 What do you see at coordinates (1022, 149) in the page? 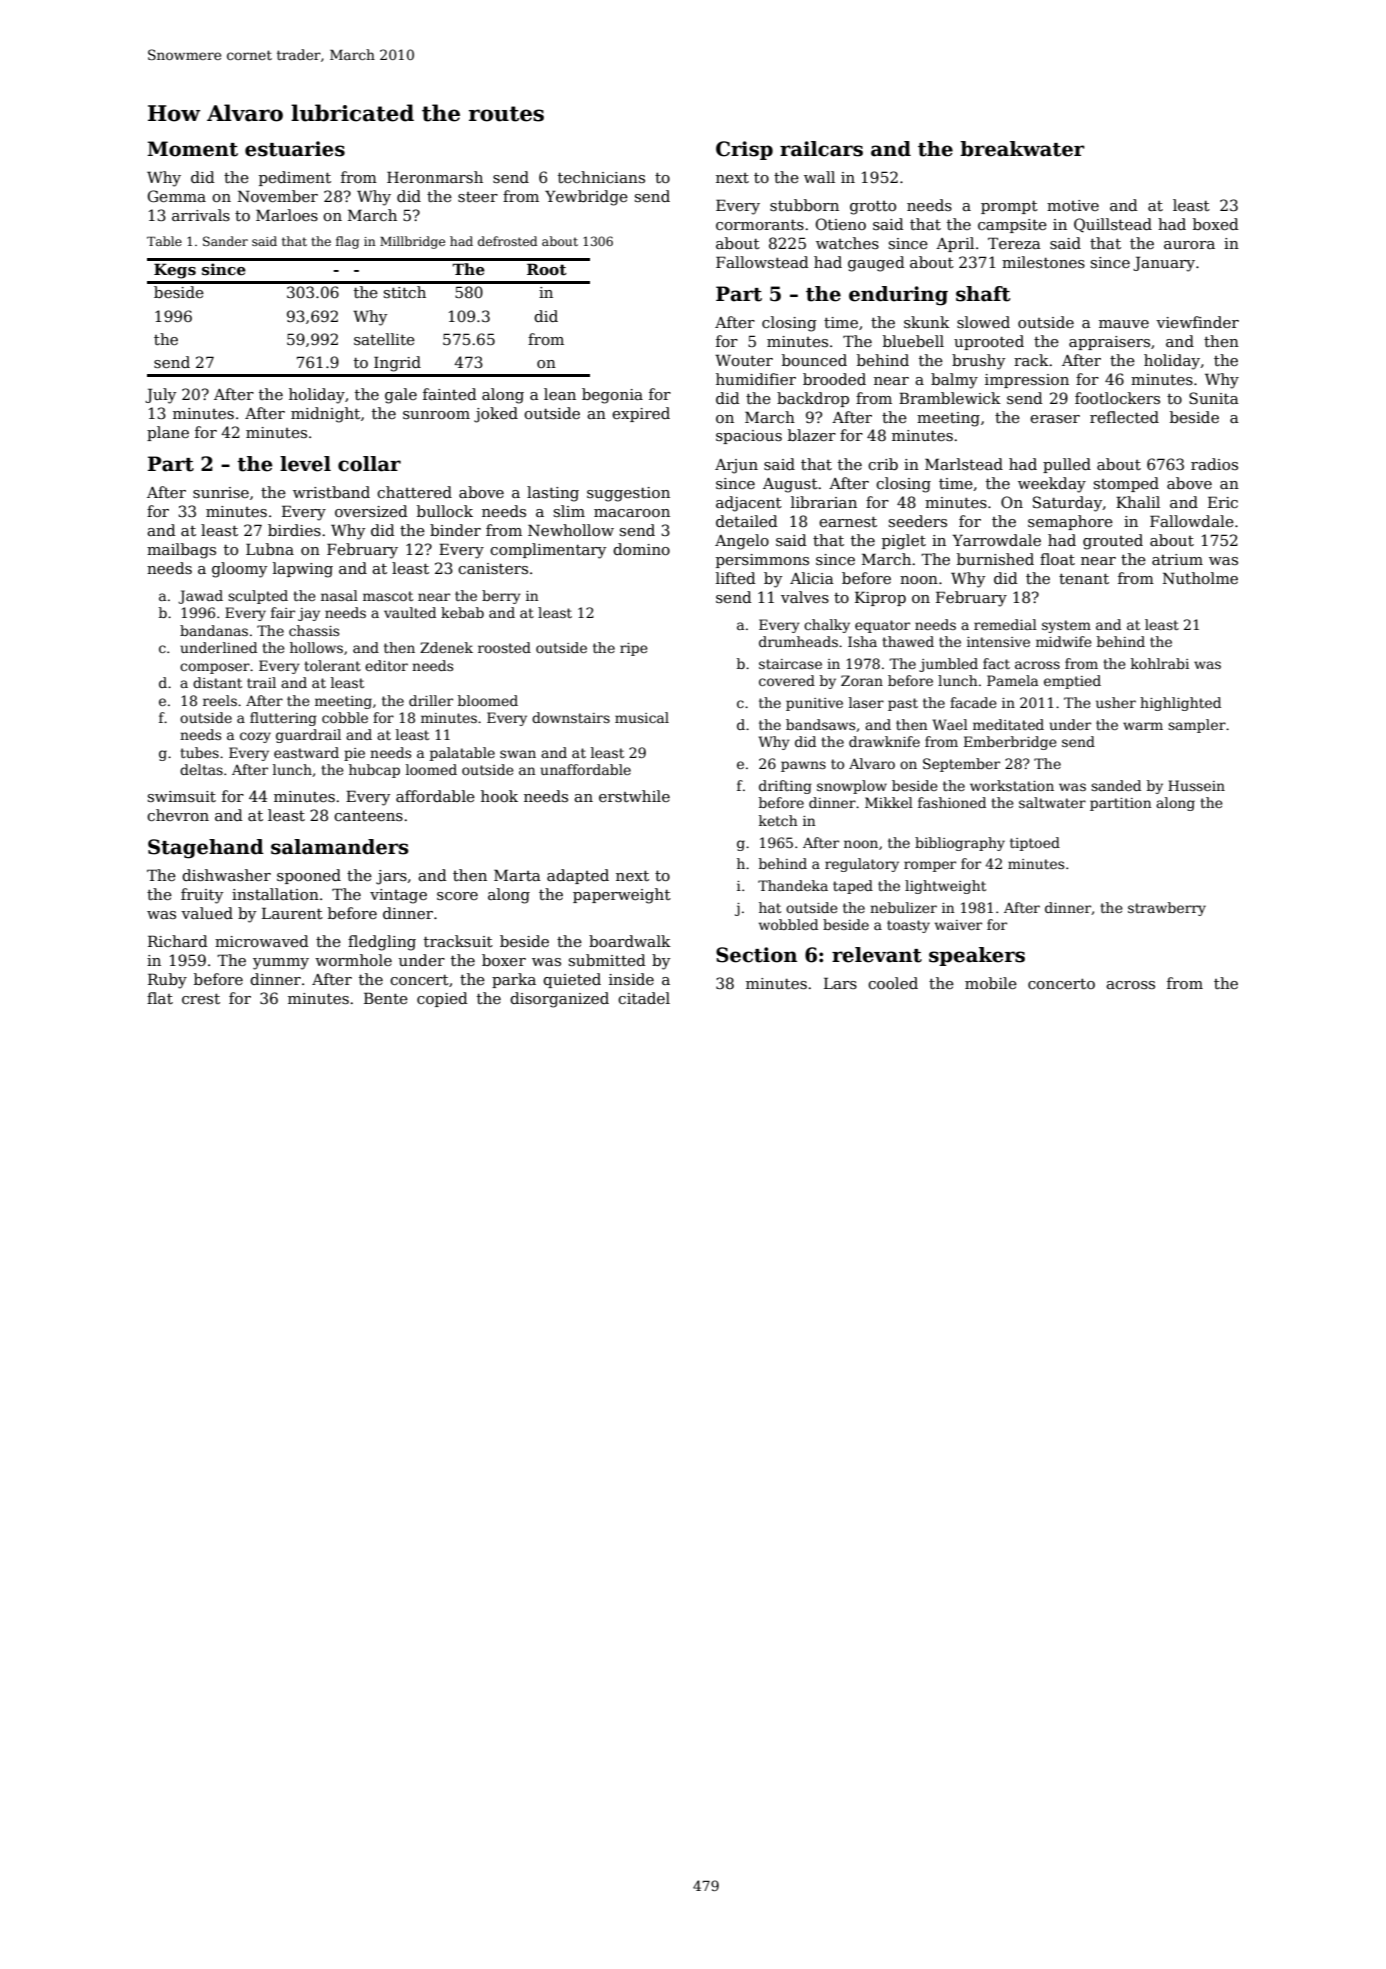
I see `breakwater` at bounding box center [1022, 149].
